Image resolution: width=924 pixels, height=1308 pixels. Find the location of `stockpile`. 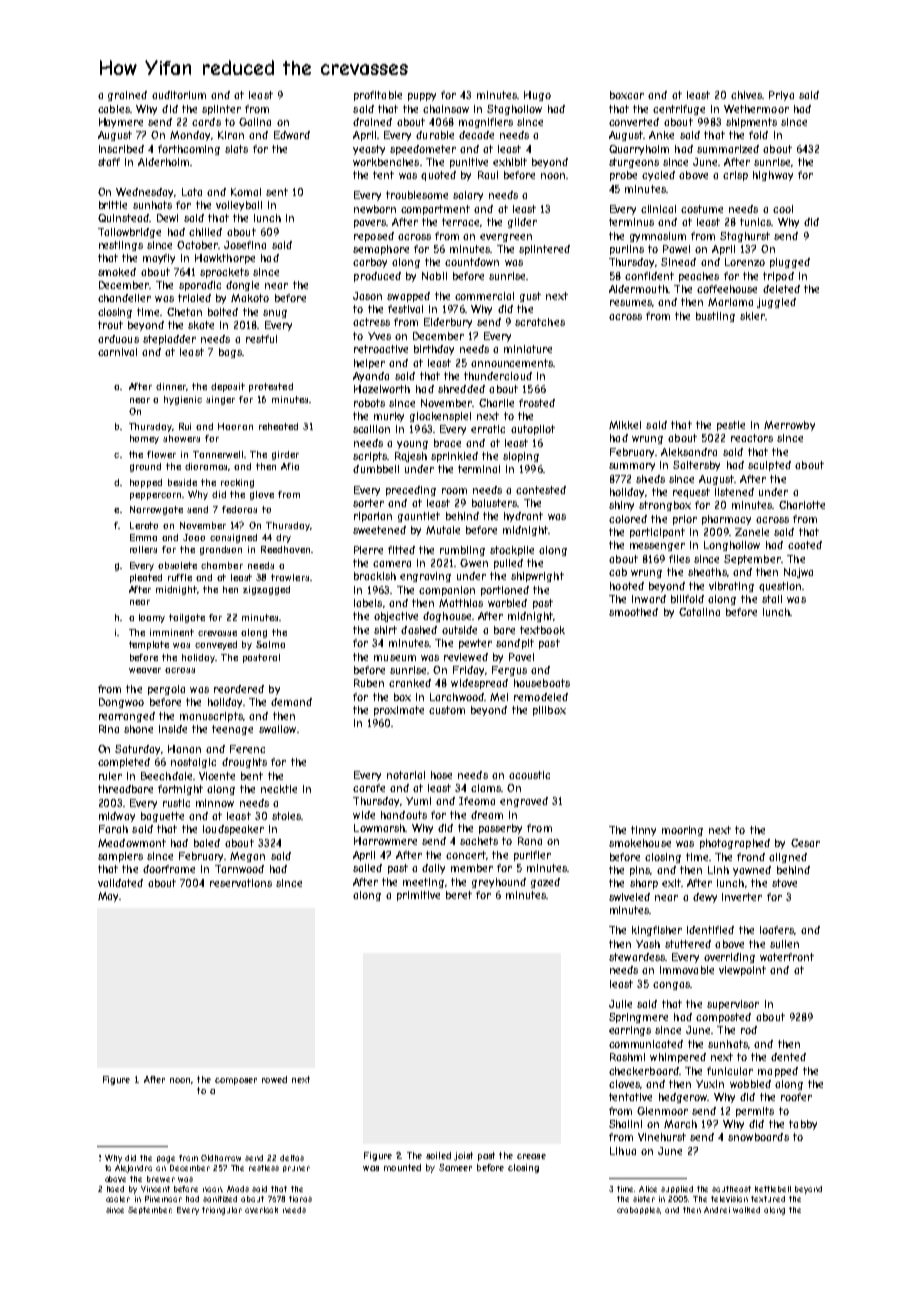

stockpile is located at coordinates (512, 551).
